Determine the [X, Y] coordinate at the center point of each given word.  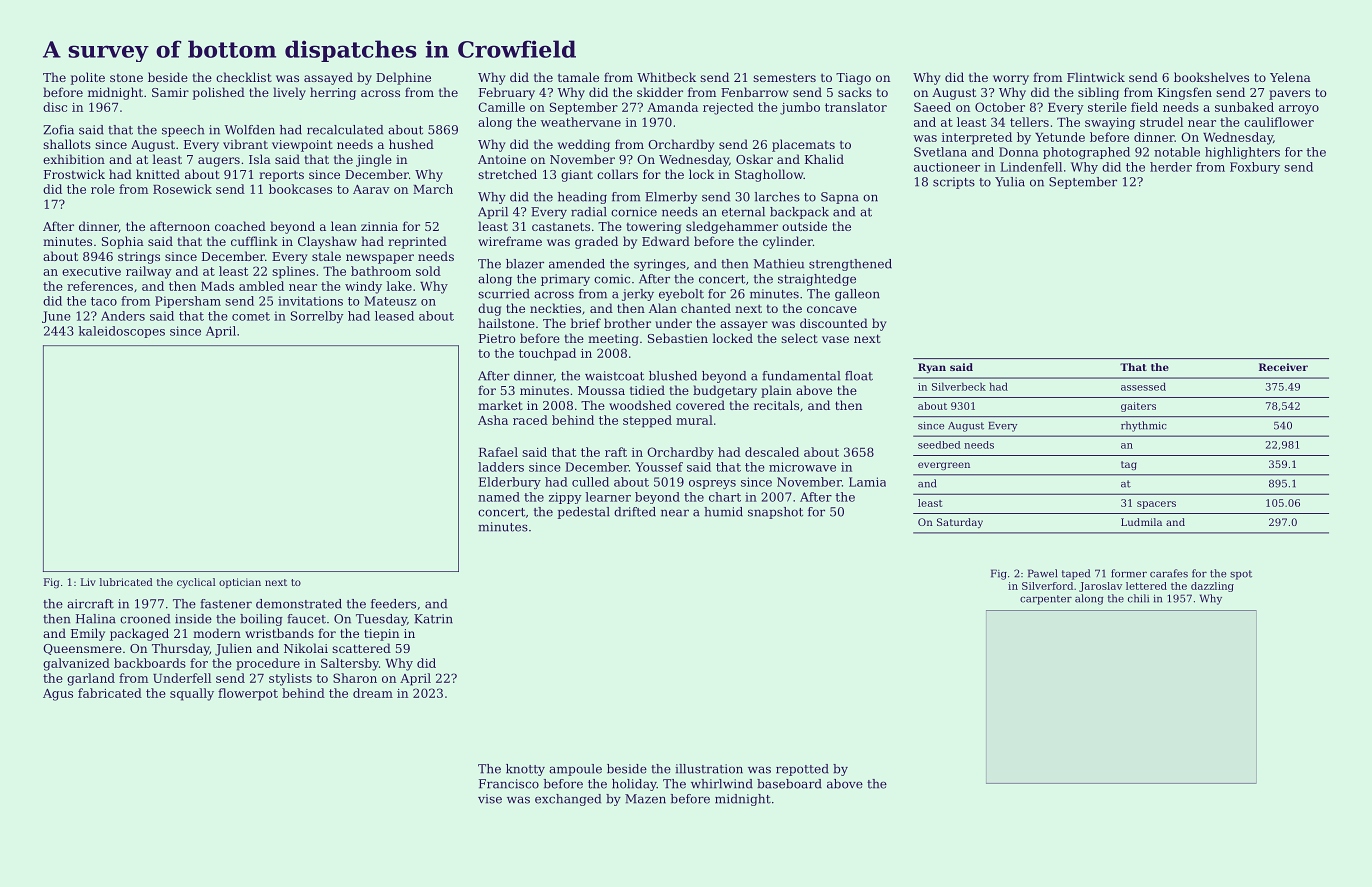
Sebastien [678, 338]
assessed [1143, 386]
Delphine [403, 78]
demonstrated [299, 604]
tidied [647, 390]
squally [192, 694]
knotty [525, 770]
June [56, 317]
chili [1138, 598]
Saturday [960, 523]
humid [723, 512]
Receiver [1283, 367]
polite [88, 78]
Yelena [1290, 77]
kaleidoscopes [121, 332]
